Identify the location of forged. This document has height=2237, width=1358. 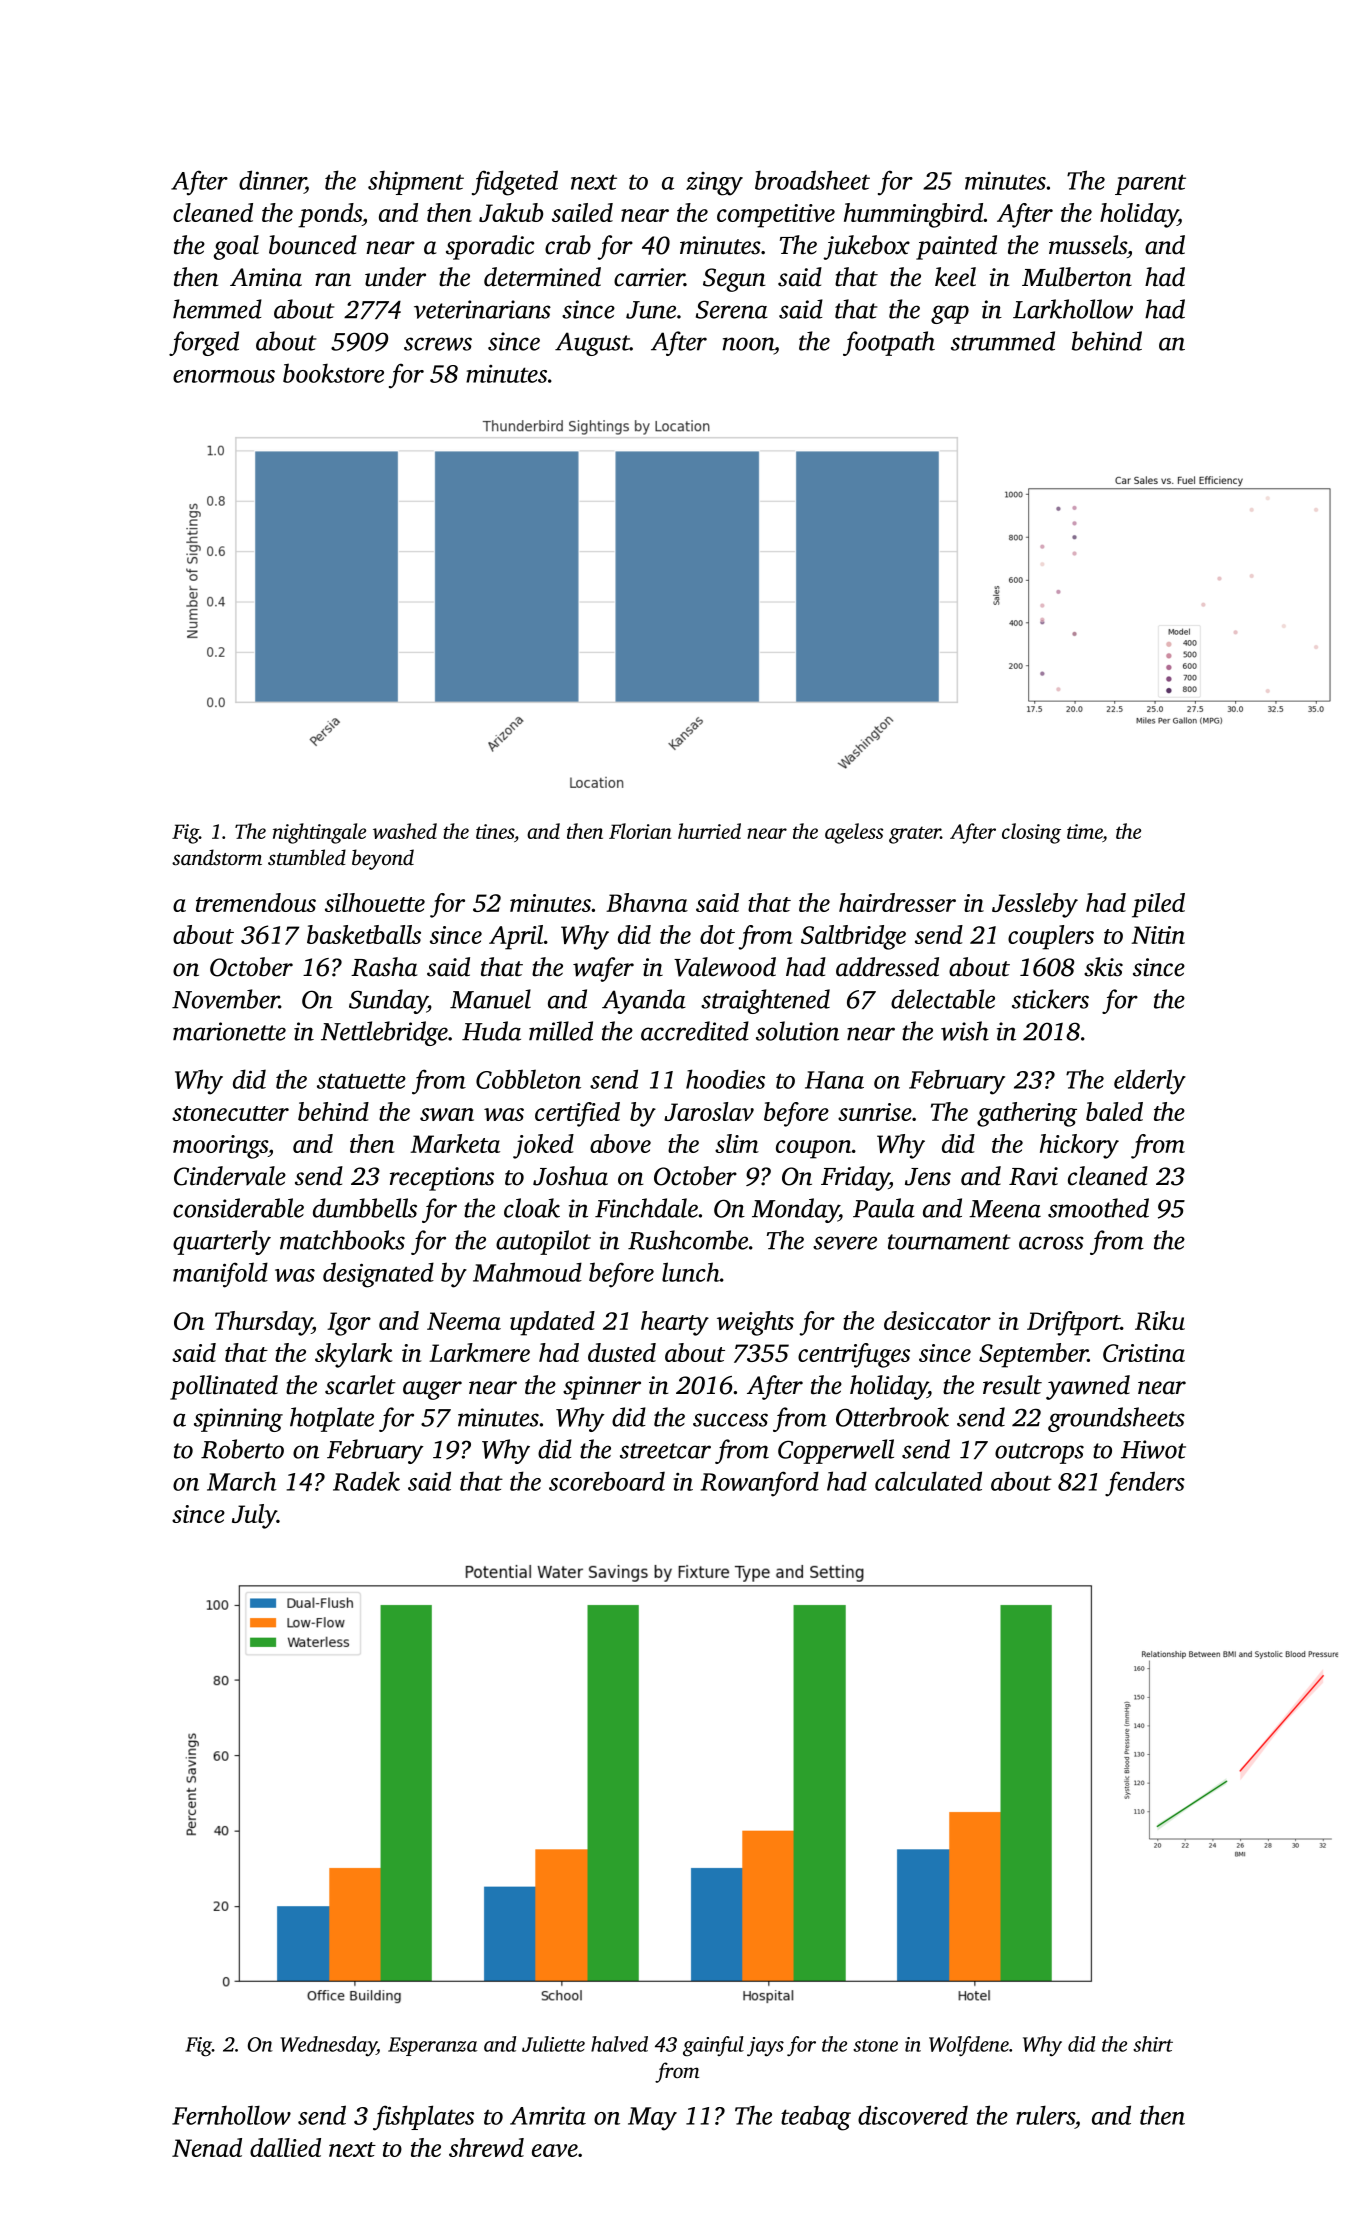
(204, 343).
